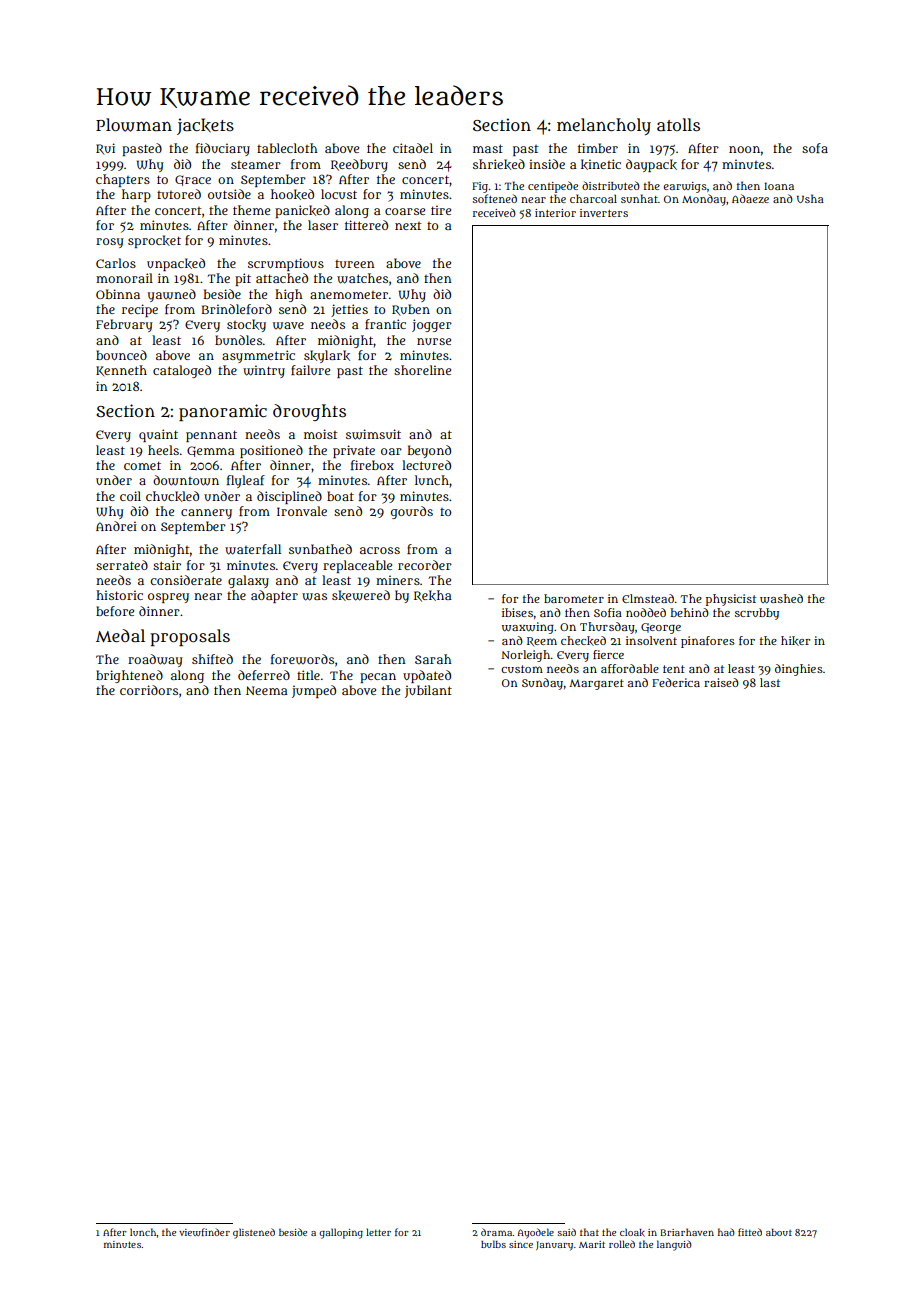  Describe the element at coordinates (770, 682) in the screenshot. I see `last` at that location.
